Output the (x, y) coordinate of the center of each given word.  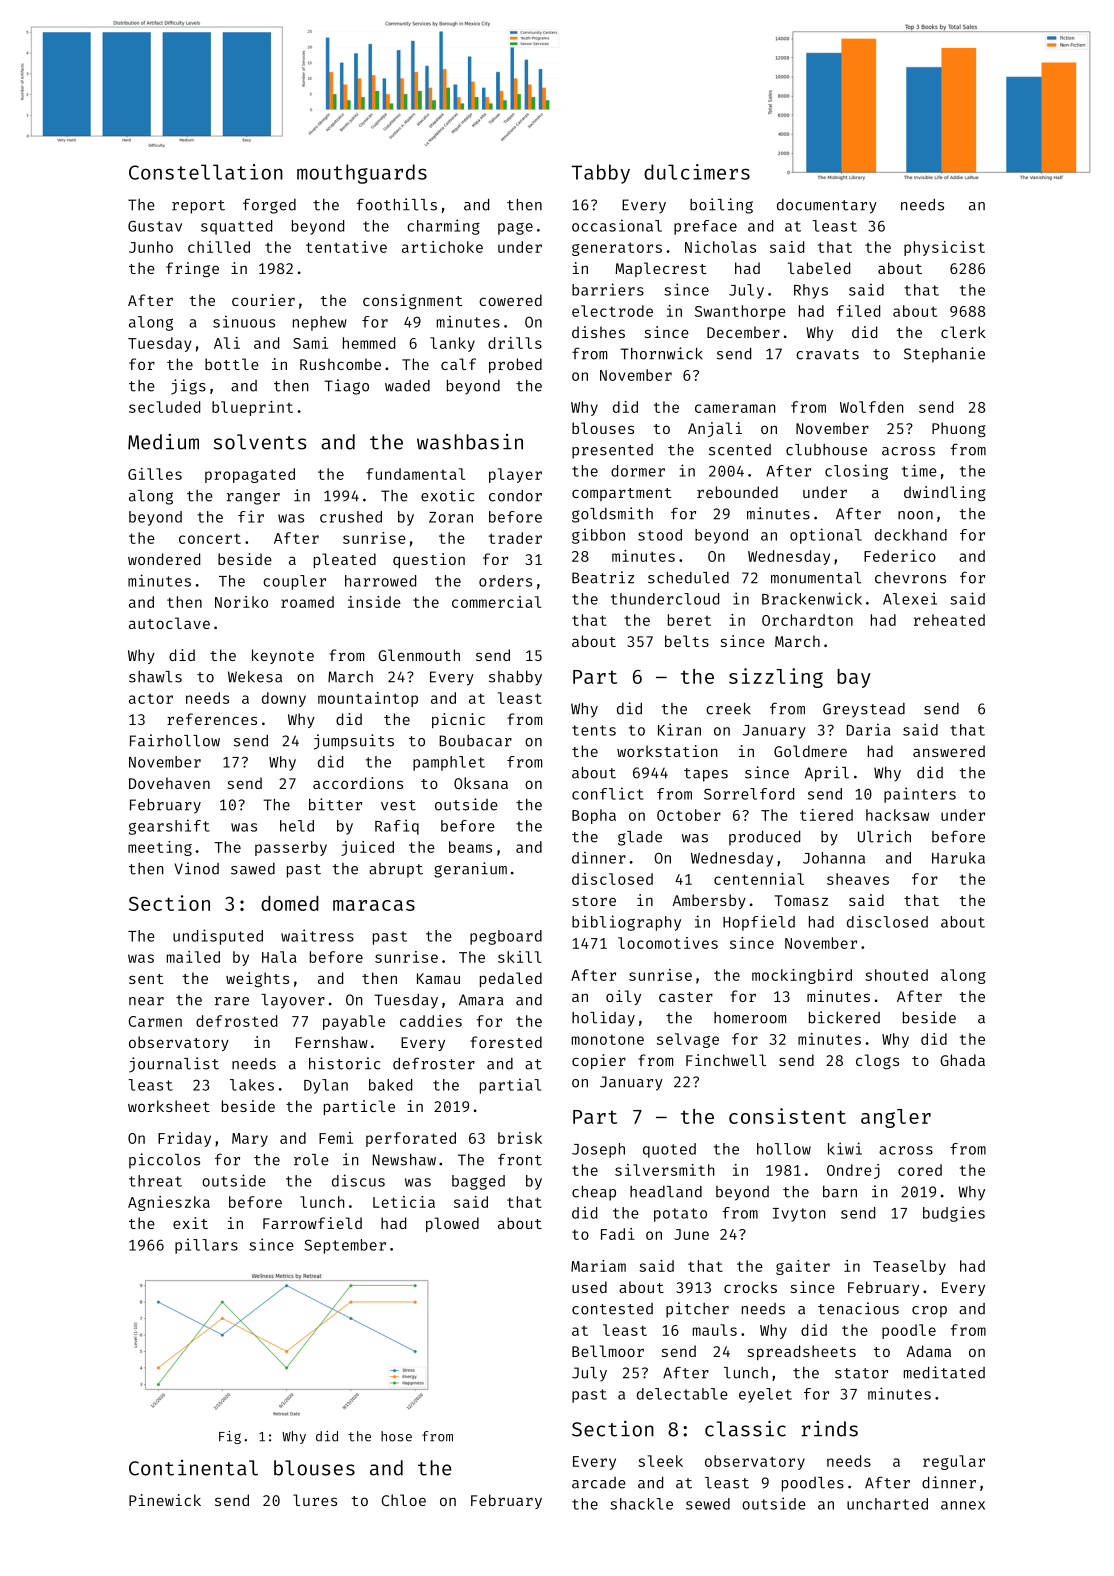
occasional (617, 225)
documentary (827, 206)
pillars (206, 1246)
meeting (160, 848)
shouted (896, 975)
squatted (236, 227)
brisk (520, 1138)
